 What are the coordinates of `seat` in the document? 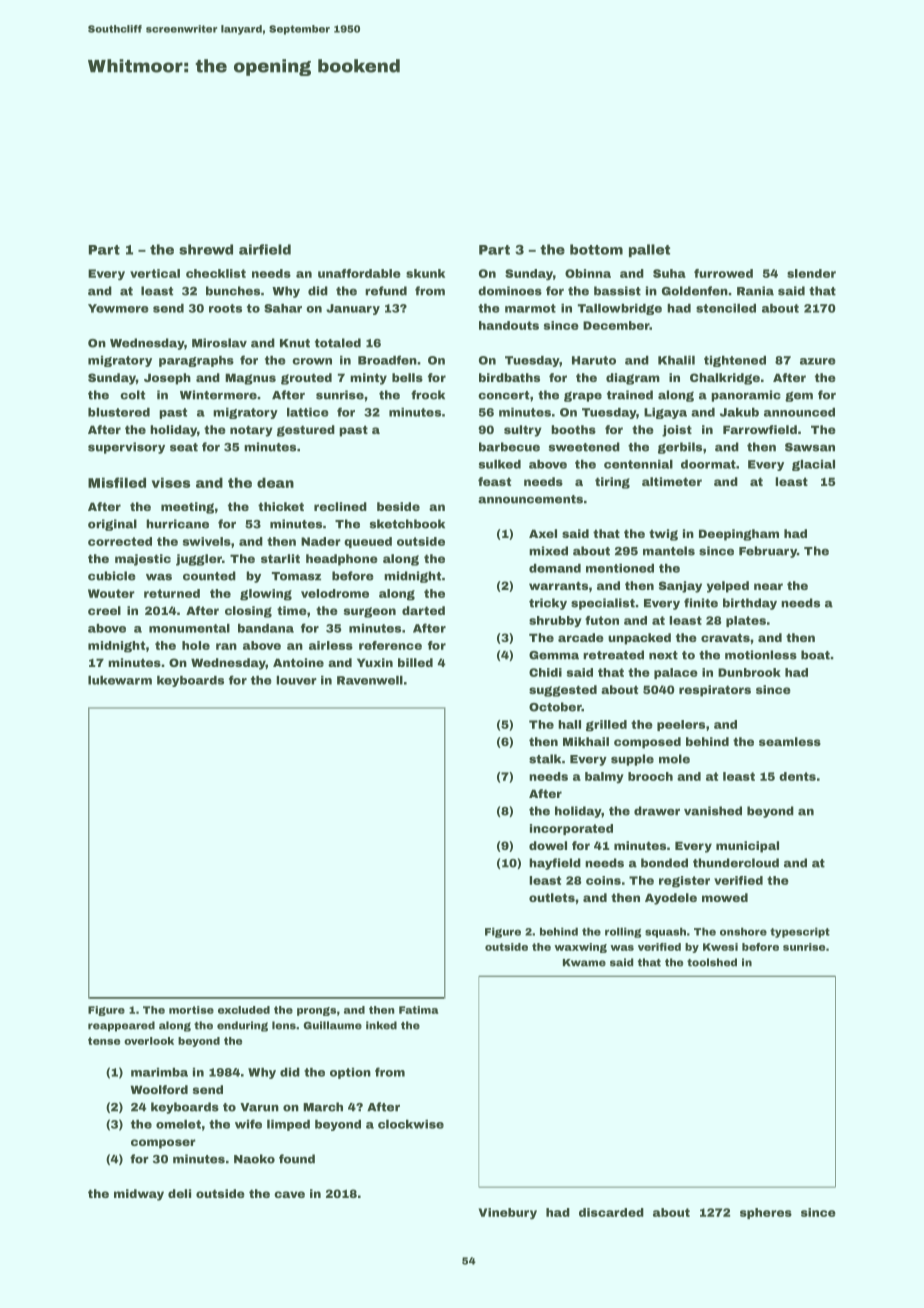 It's located at (184, 447).
